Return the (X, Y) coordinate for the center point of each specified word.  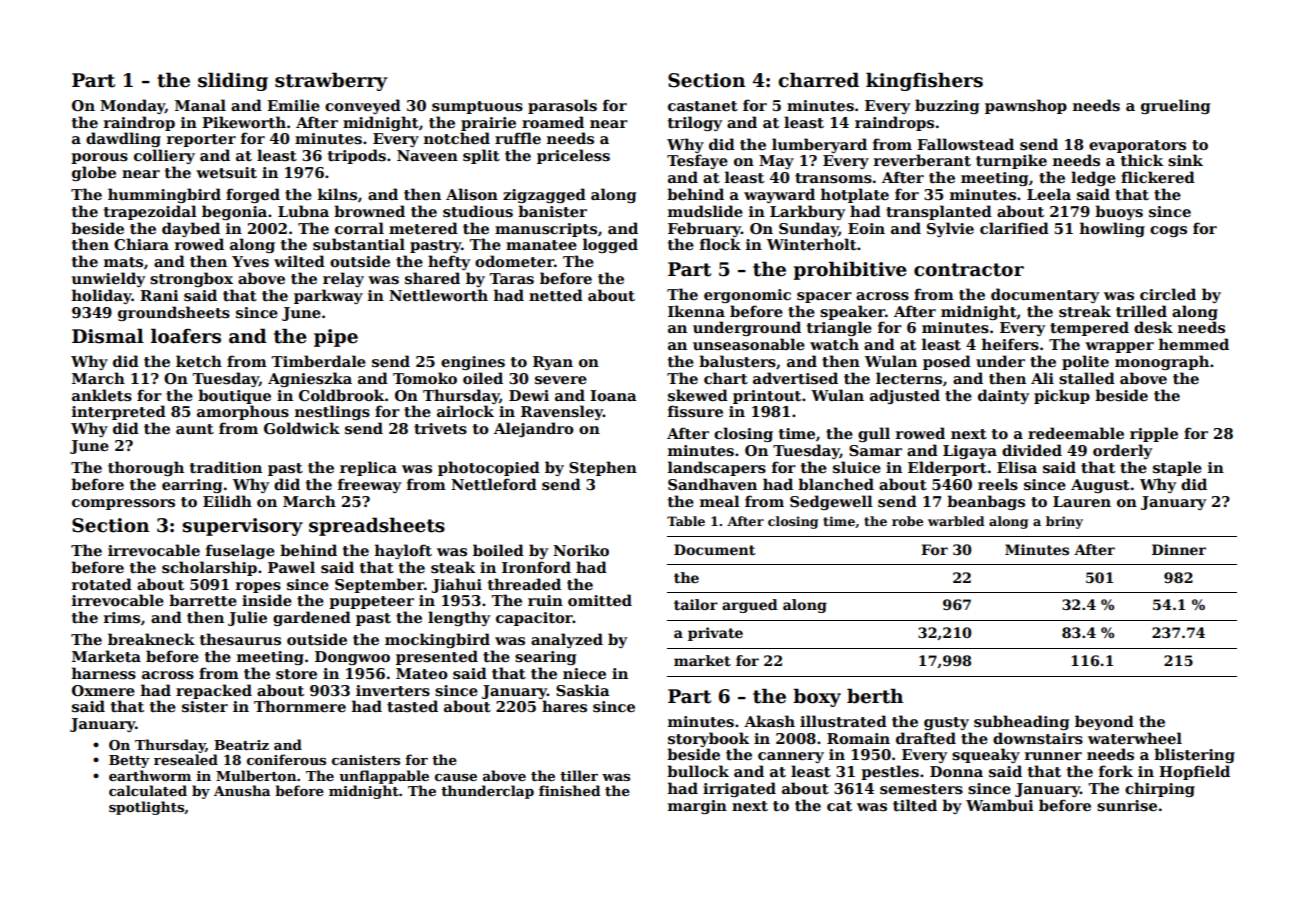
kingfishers (924, 81)
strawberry (331, 81)
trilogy (695, 123)
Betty (129, 761)
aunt (195, 429)
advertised (795, 378)
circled (1168, 294)
